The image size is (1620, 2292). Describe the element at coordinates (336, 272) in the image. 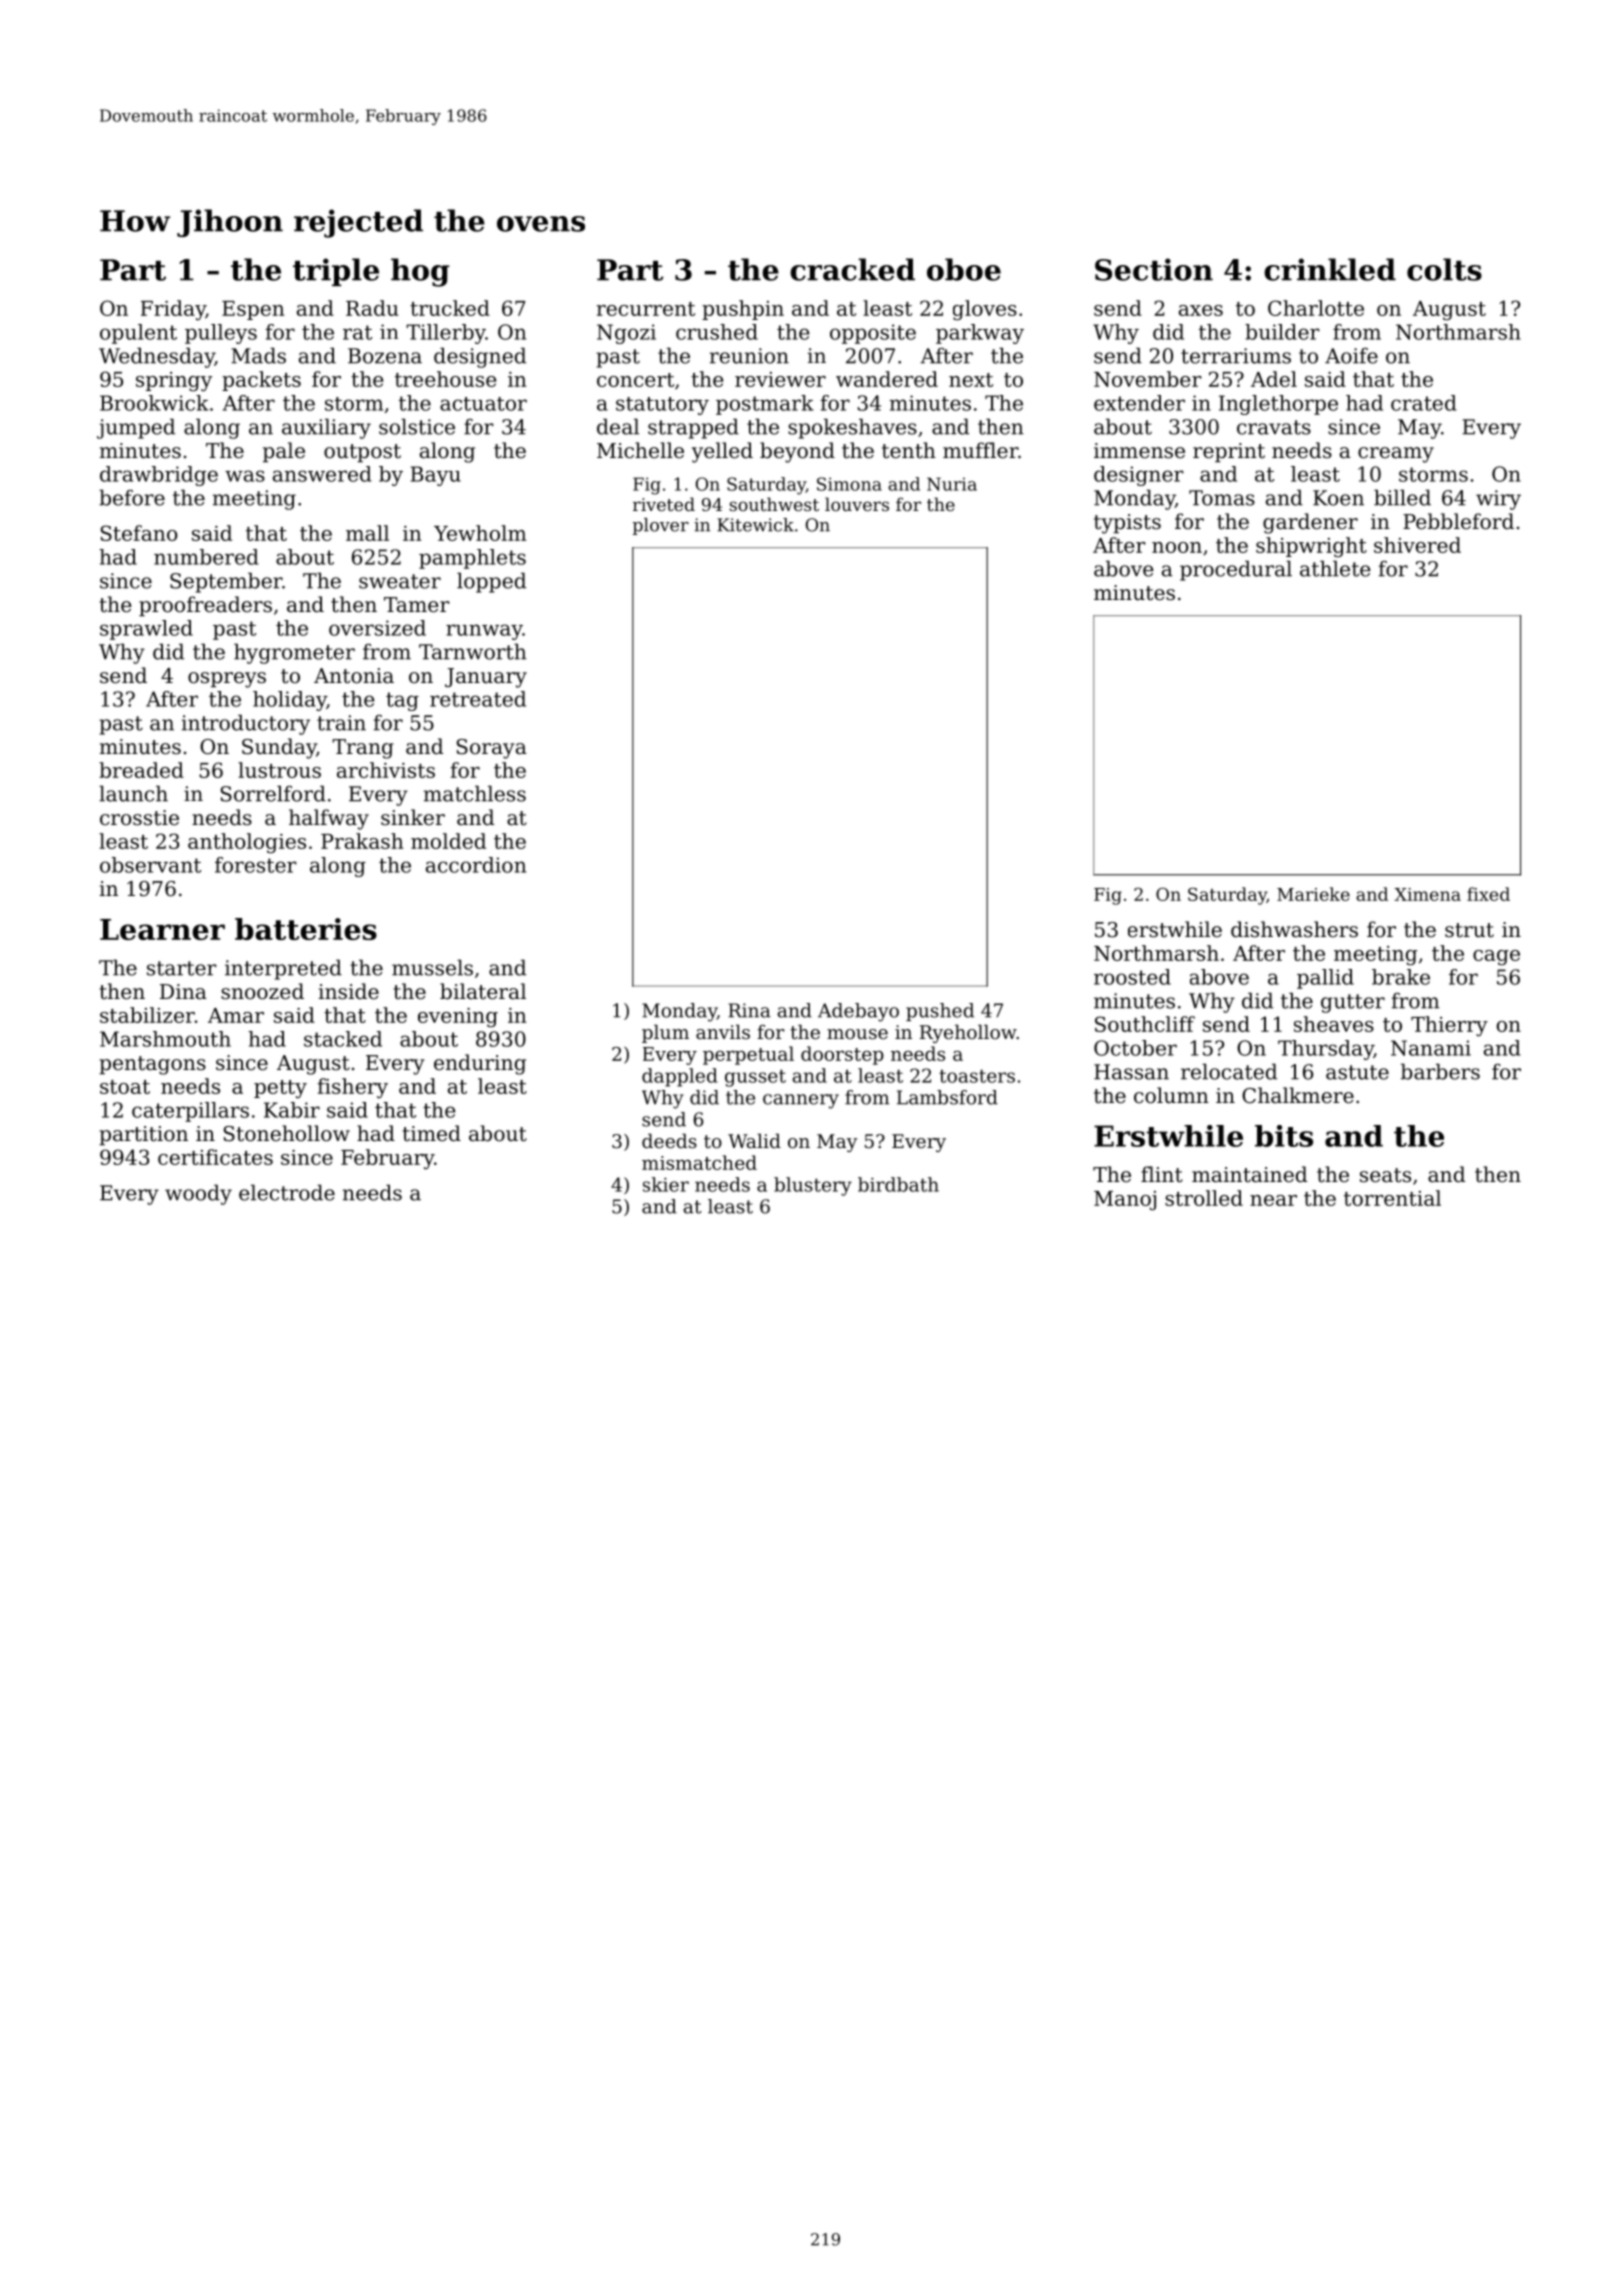

I see `triple` at that location.
